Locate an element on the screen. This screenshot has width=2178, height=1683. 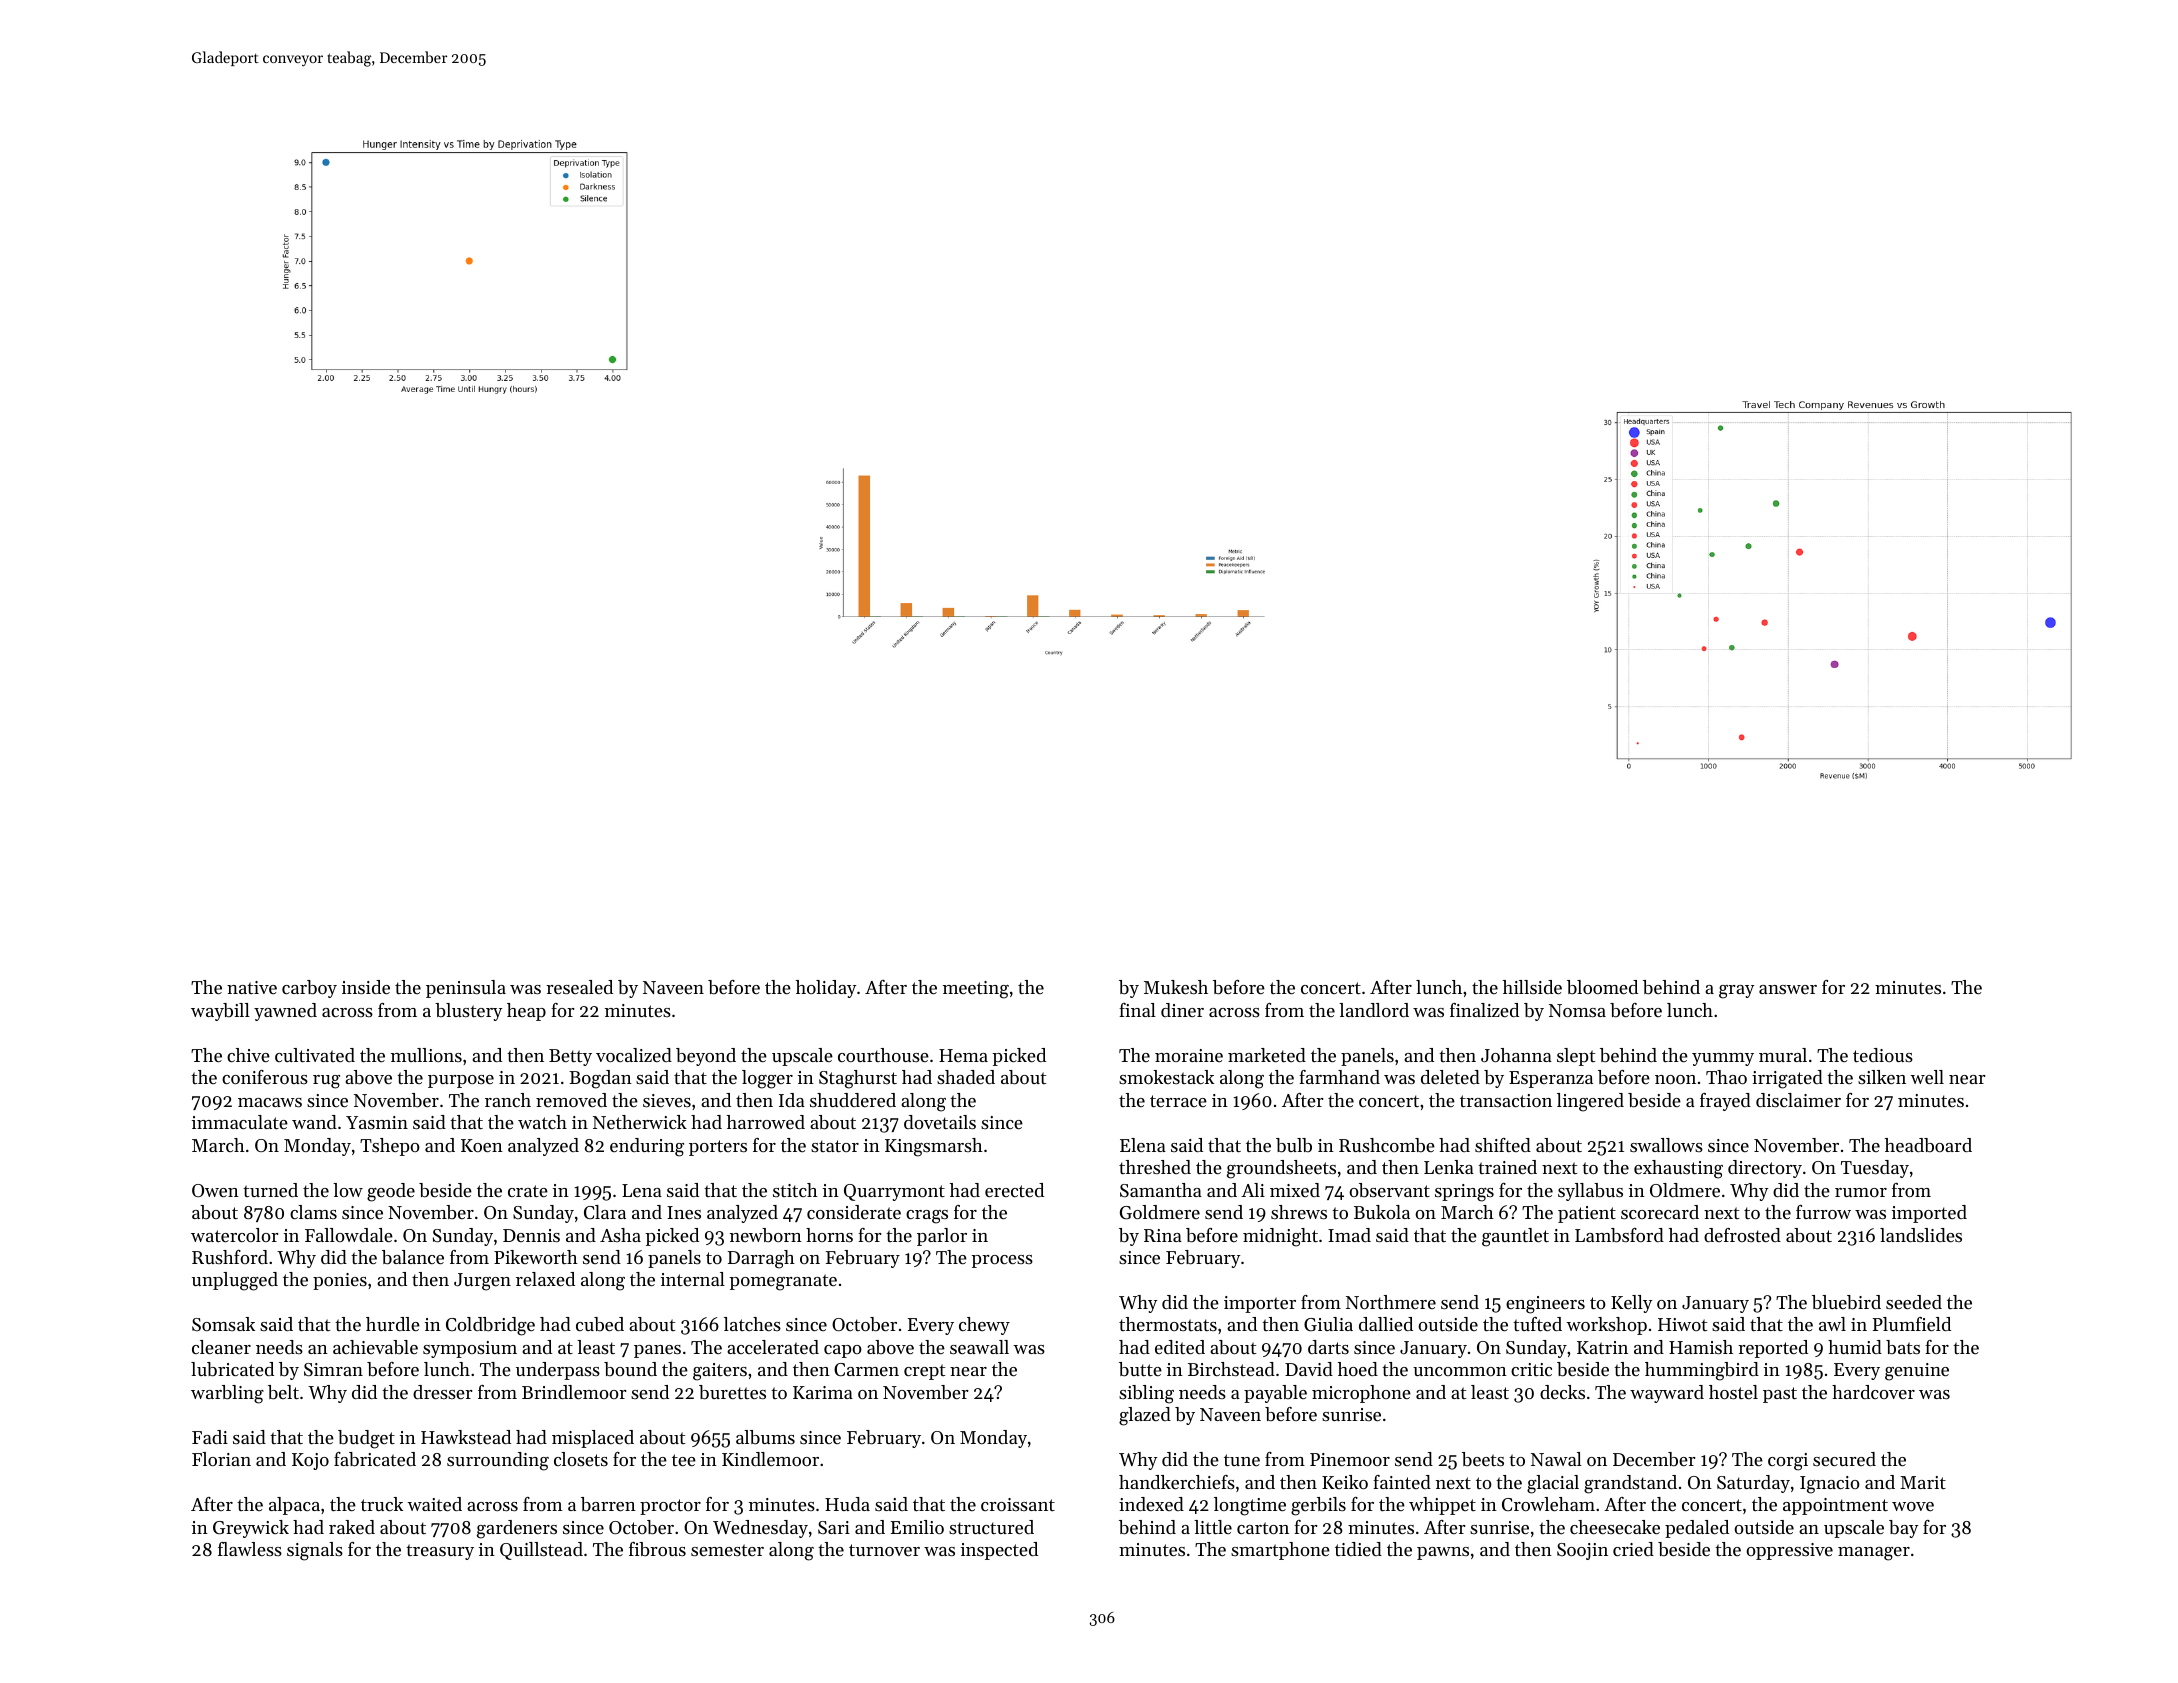
process is located at coordinates (1002, 1261).
